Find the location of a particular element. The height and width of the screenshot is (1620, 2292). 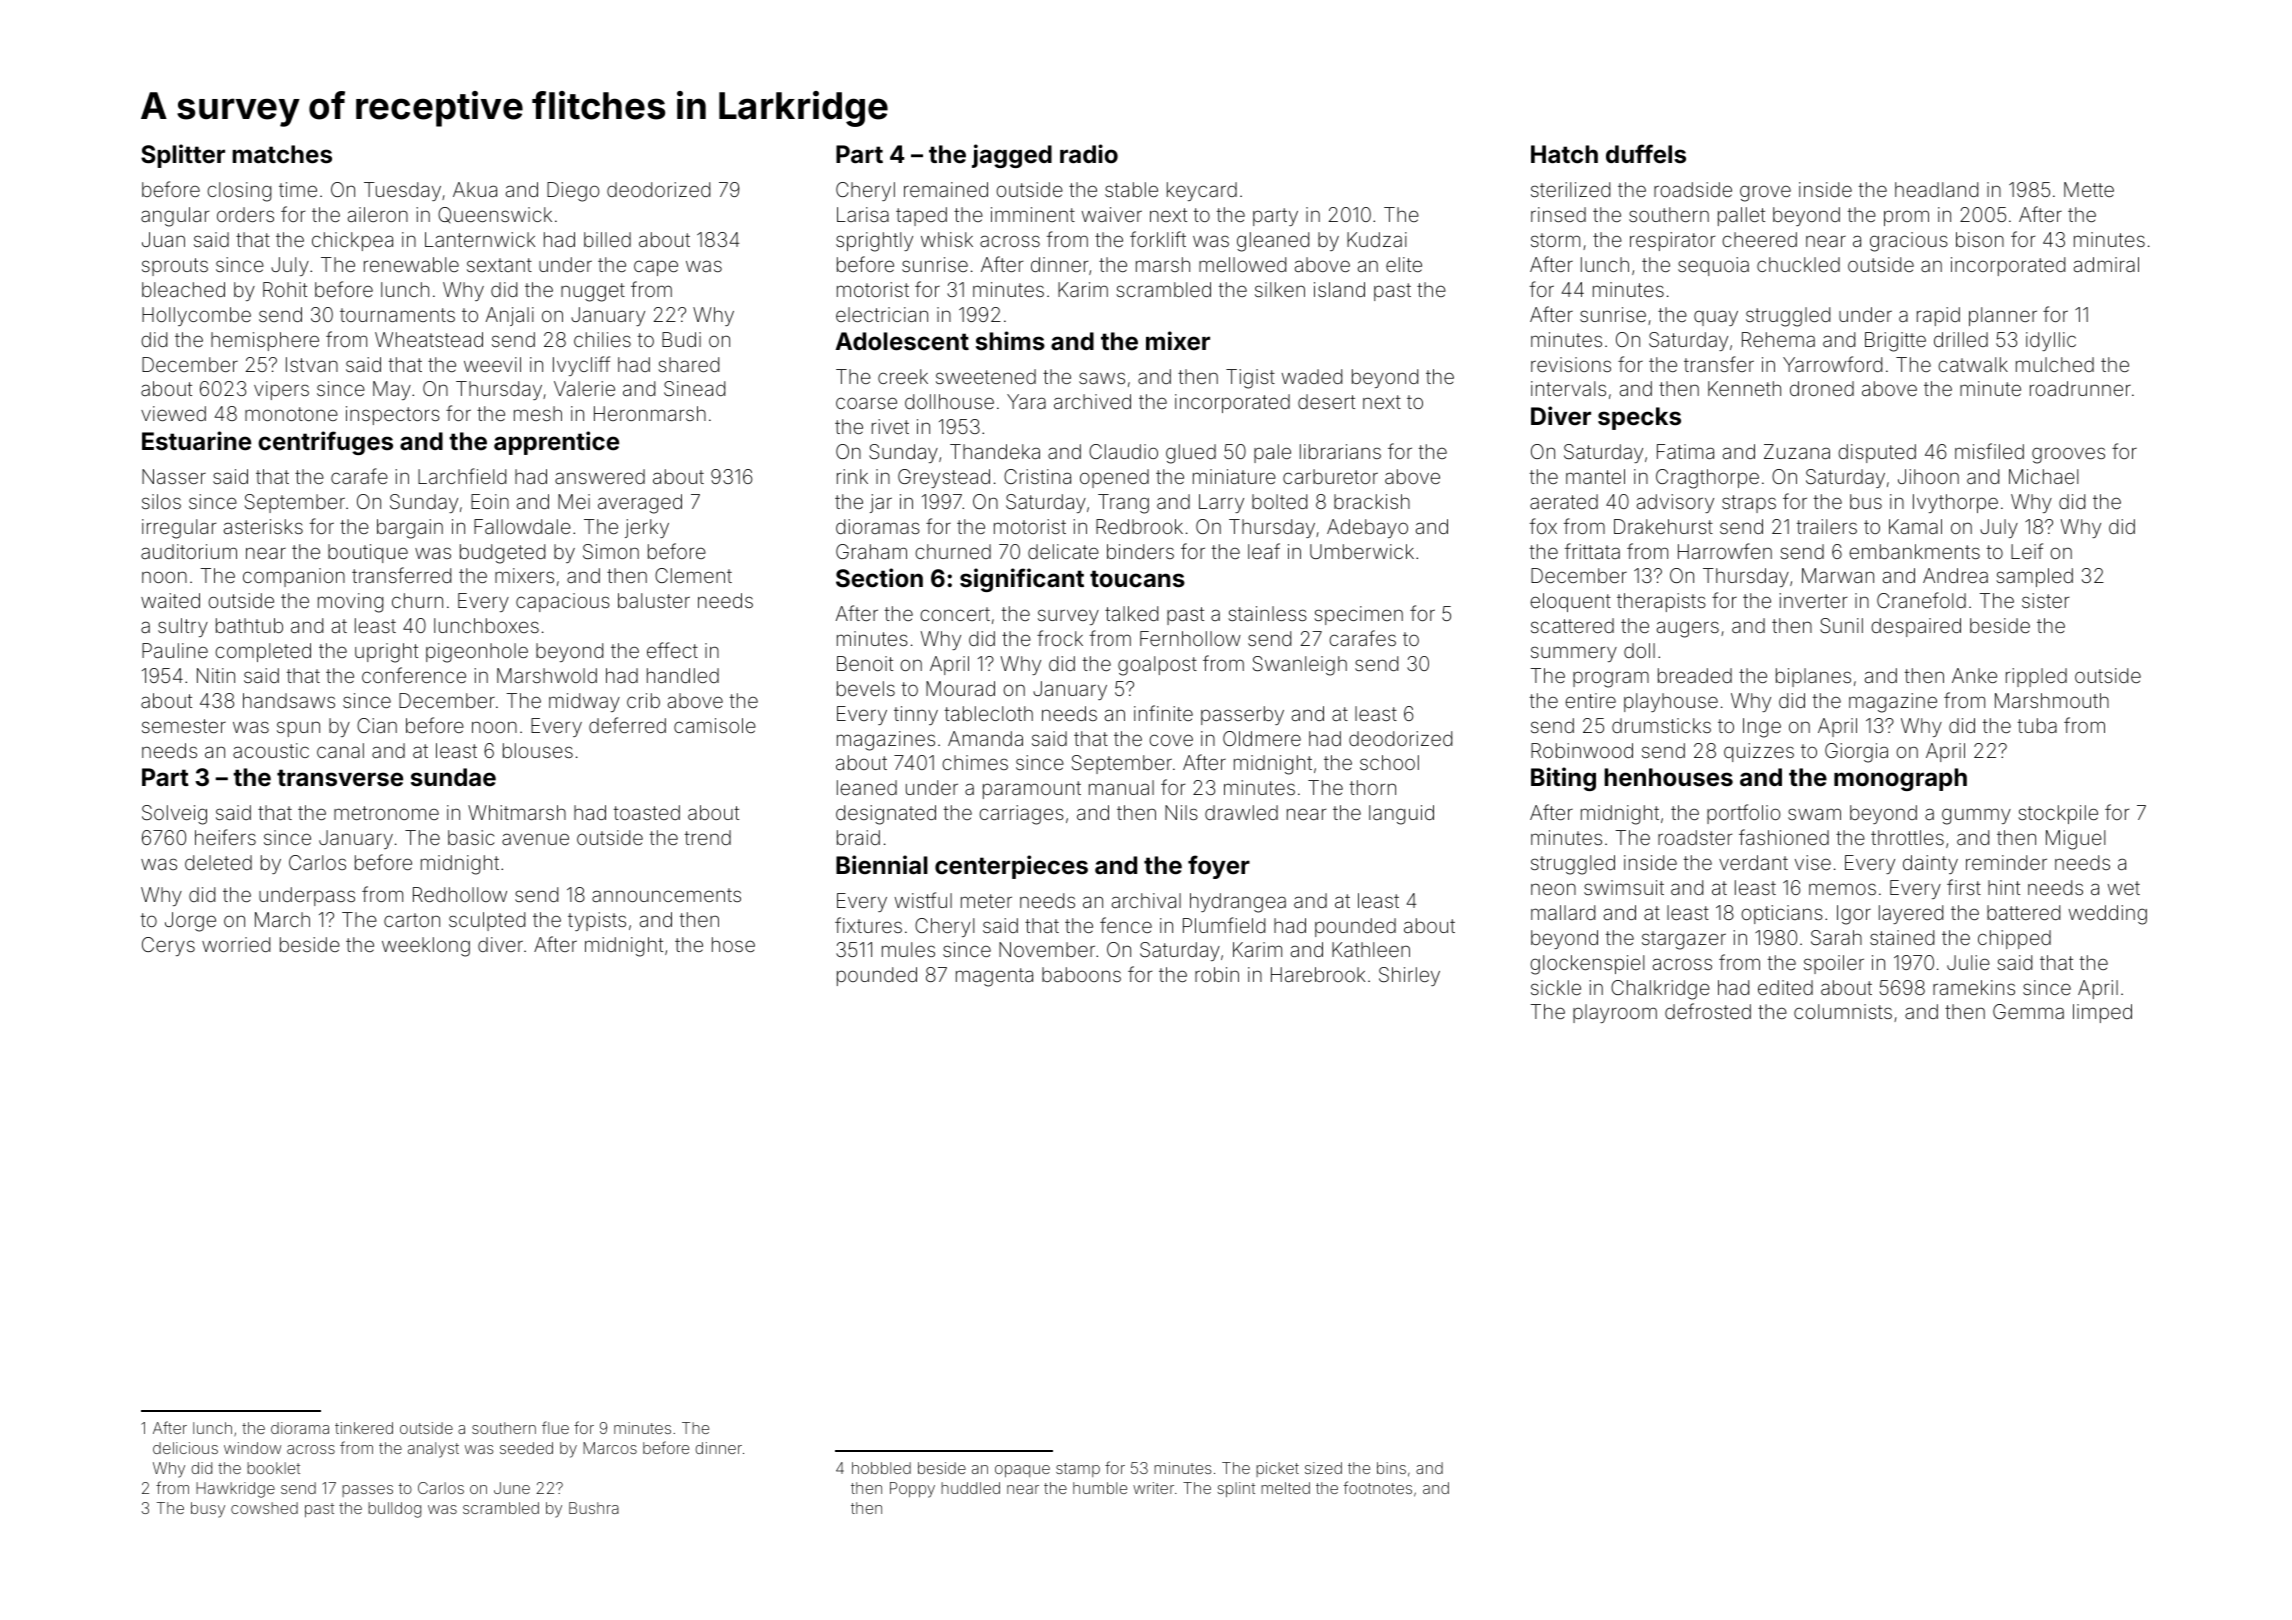

Akua is located at coordinates (475, 189).
